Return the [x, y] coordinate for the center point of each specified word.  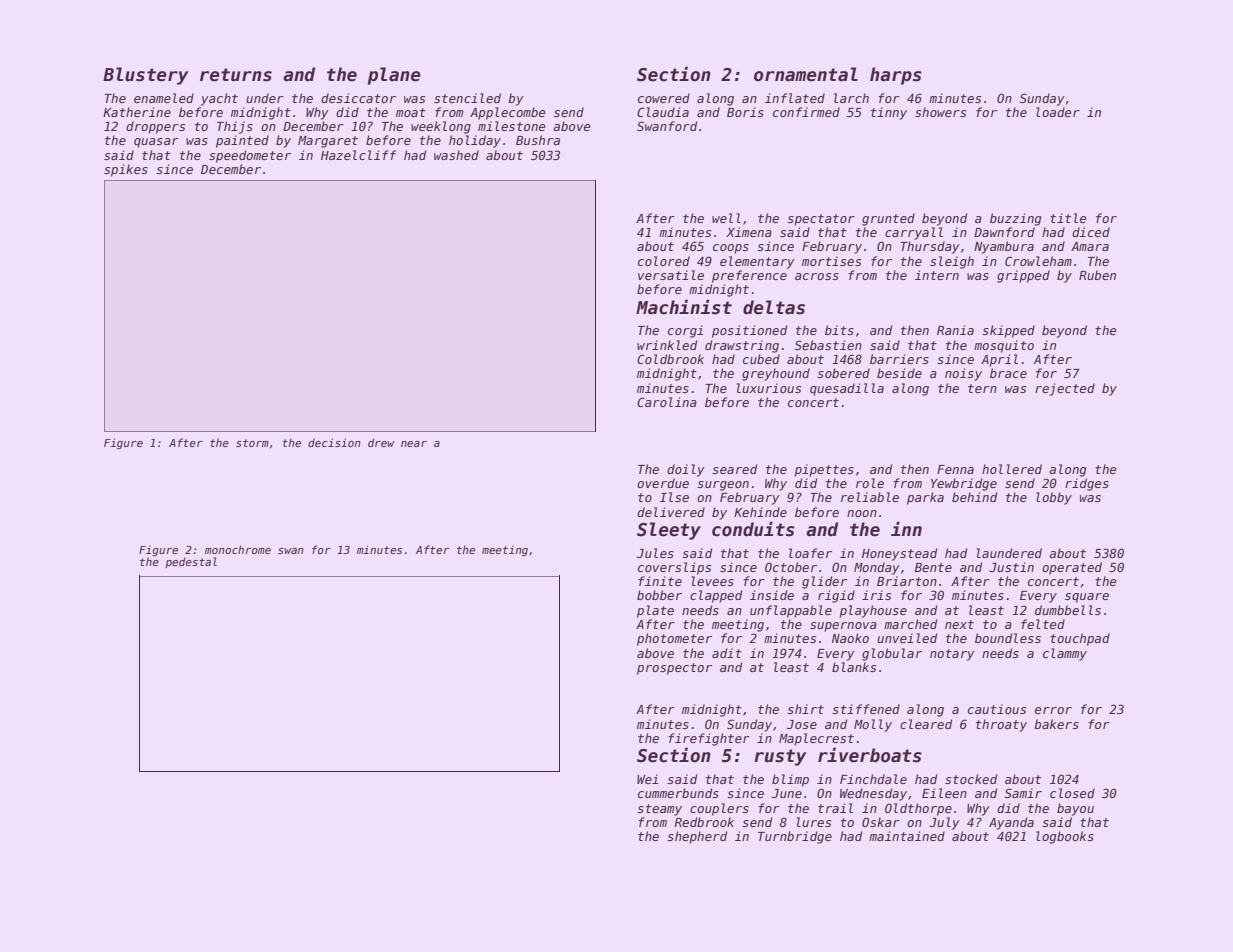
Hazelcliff [358, 155]
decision [334, 442]
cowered [664, 98]
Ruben [1097, 275]
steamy [659, 810]
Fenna [955, 469]
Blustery [145, 76]
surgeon [723, 486]
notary [952, 655]
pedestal [191, 562]
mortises [831, 261]
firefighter [709, 739]
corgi [685, 331]
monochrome [238, 549]
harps [896, 76]
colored [664, 261]
